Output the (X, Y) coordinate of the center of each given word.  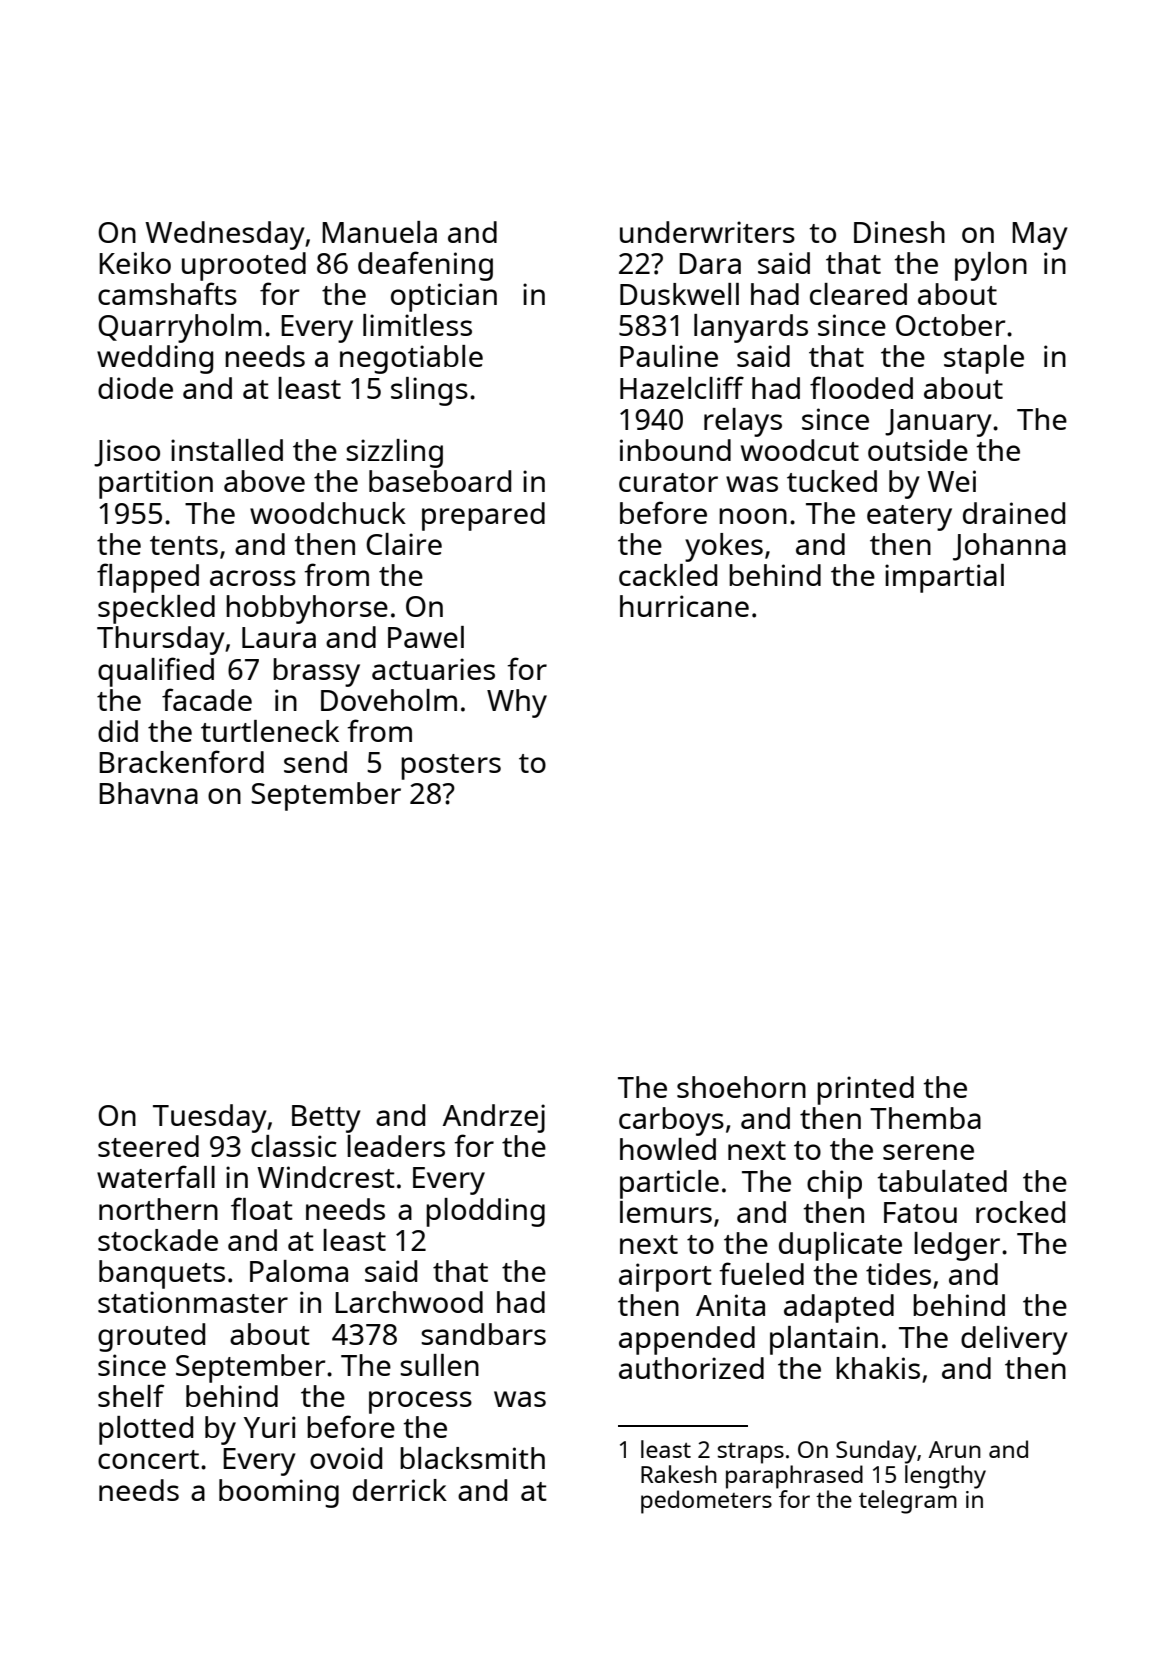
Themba (925, 1118)
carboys (671, 1121)
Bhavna (148, 793)
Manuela (379, 232)
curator (668, 482)
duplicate (840, 1246)
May (1040, 236)
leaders (396, 1146)
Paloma (299, 1271)
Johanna (1009, 547)
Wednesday (225, 235)
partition (156, 484)
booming (279, 1493)
